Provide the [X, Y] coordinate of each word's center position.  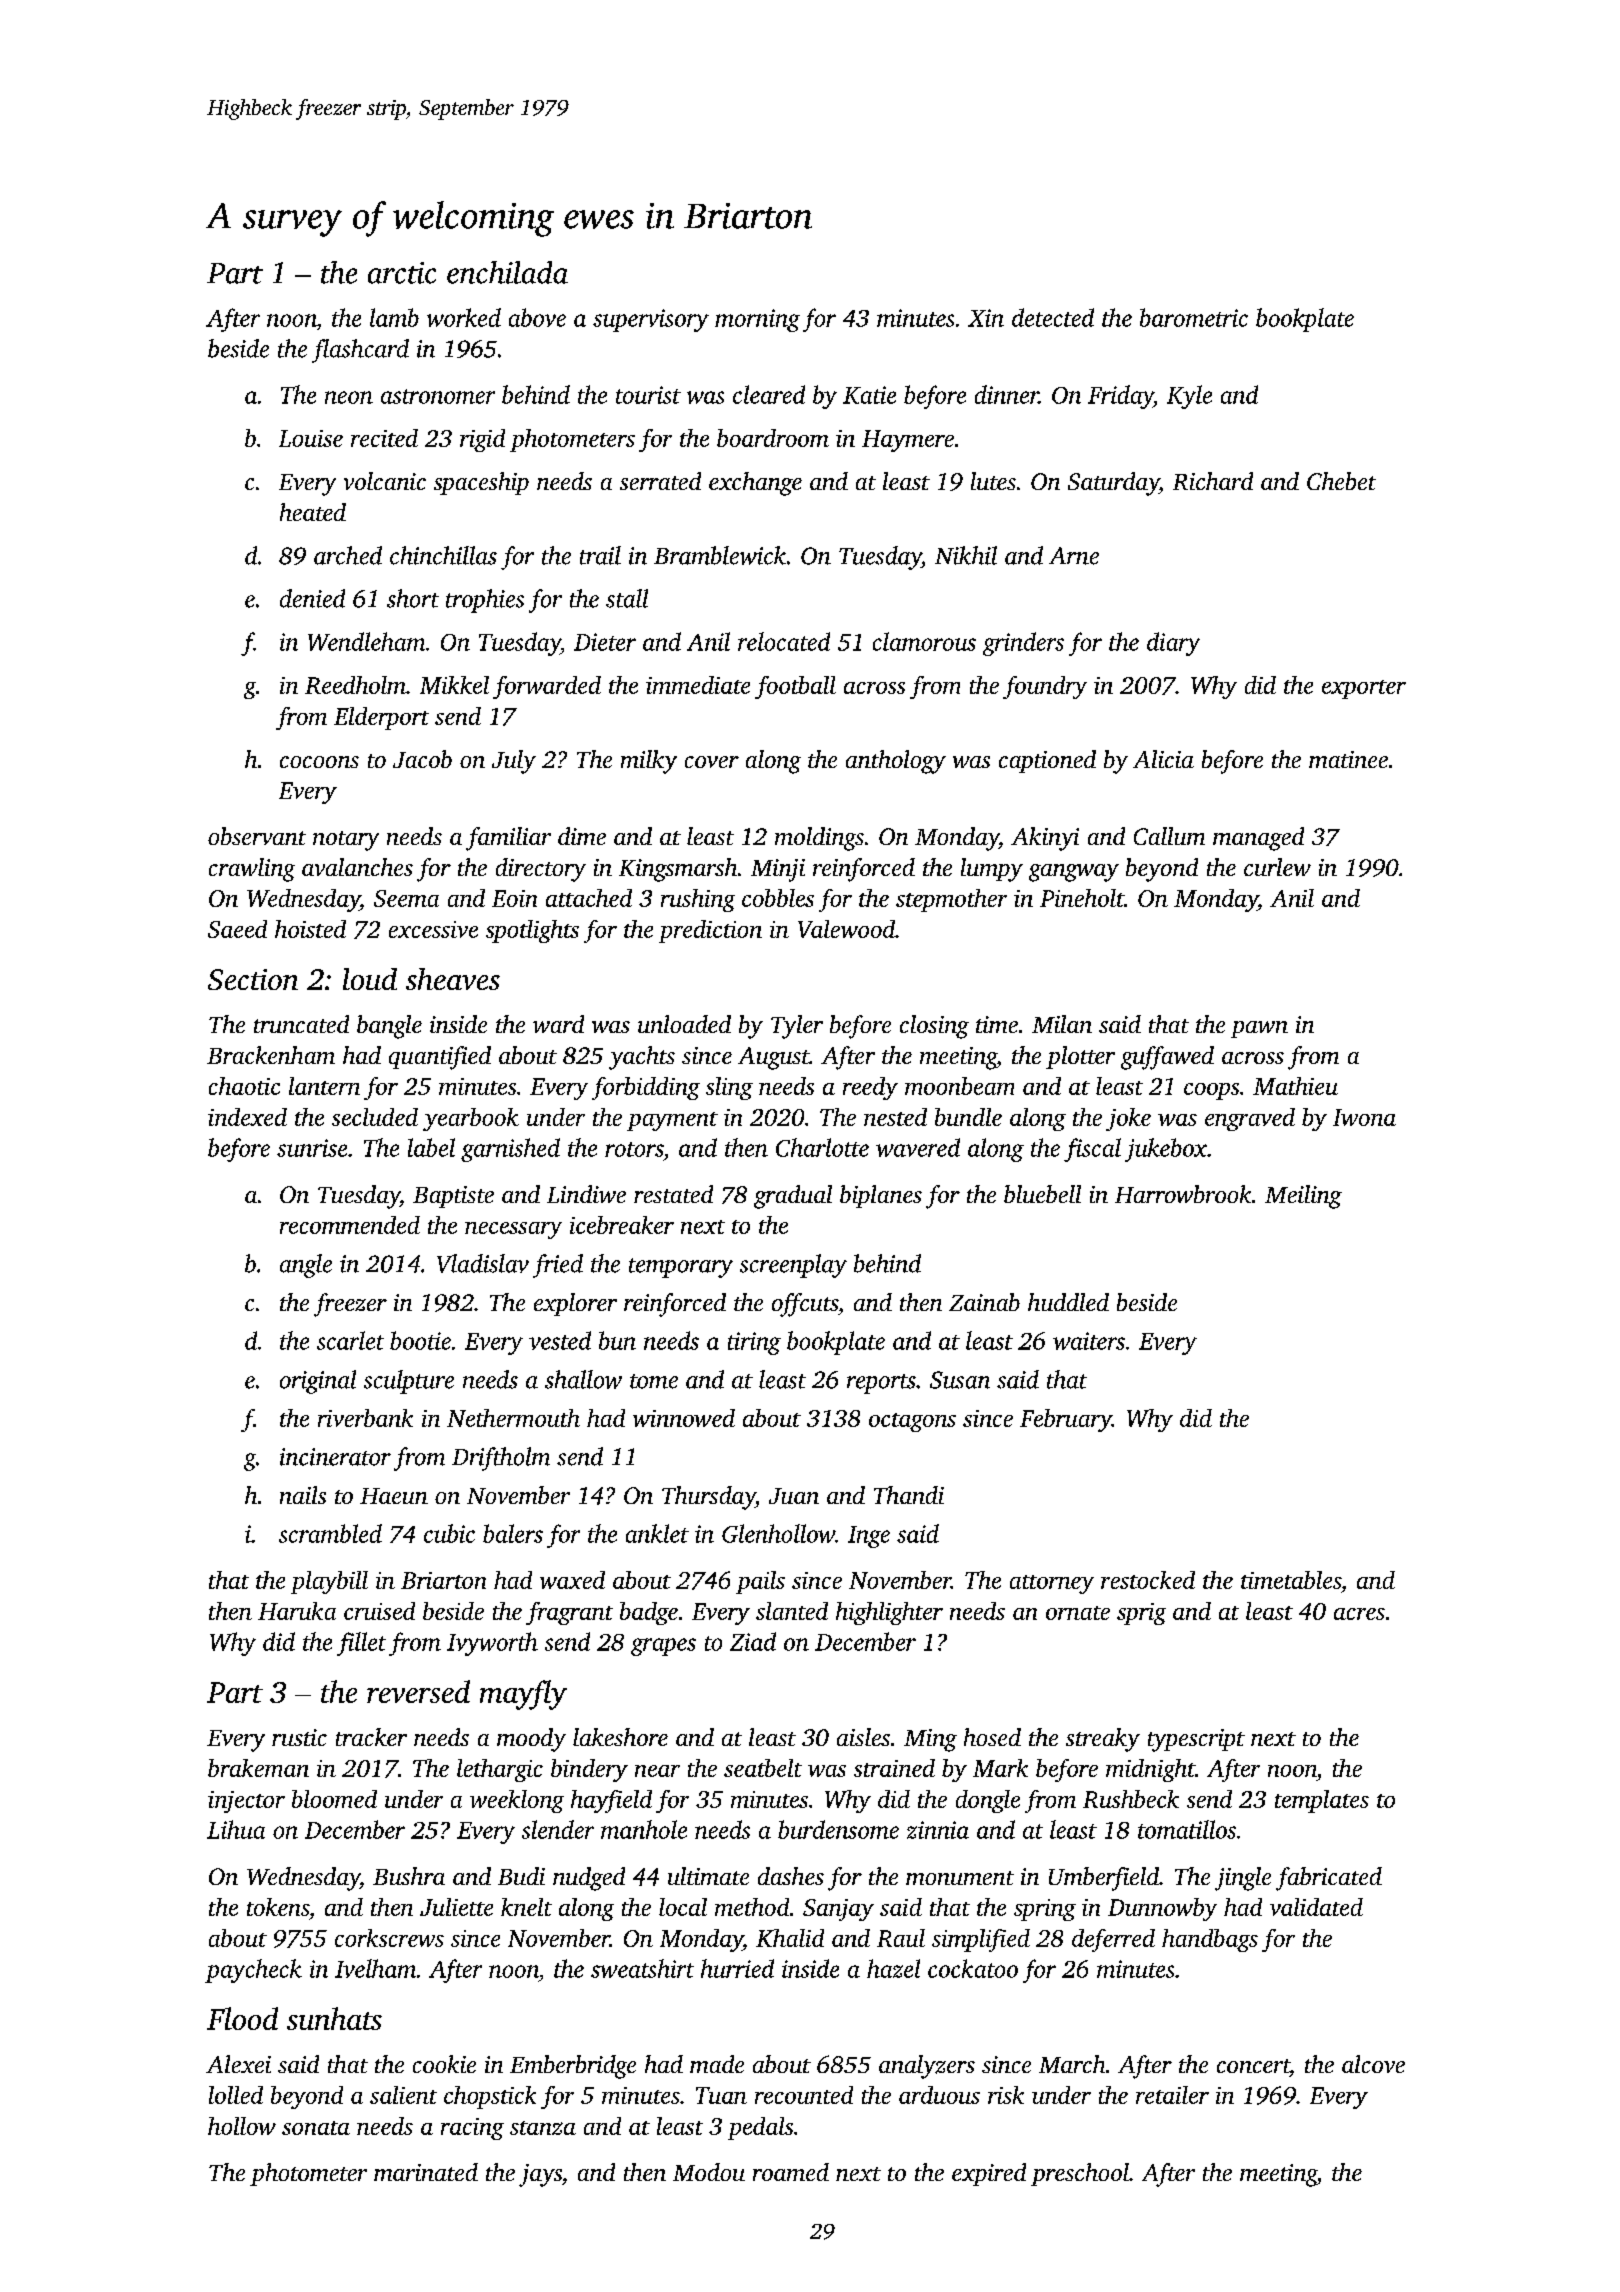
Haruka [297, 1611]
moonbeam [959, 1086]
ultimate [708, 1876]
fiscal [1092, 1150]
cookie [444, 2064]
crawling [252, 870]
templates [1322, 1801]
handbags [1210, 1940]
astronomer [438, 396]
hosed [992, 1737]
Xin [986, 318]
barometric [1194, 317]
